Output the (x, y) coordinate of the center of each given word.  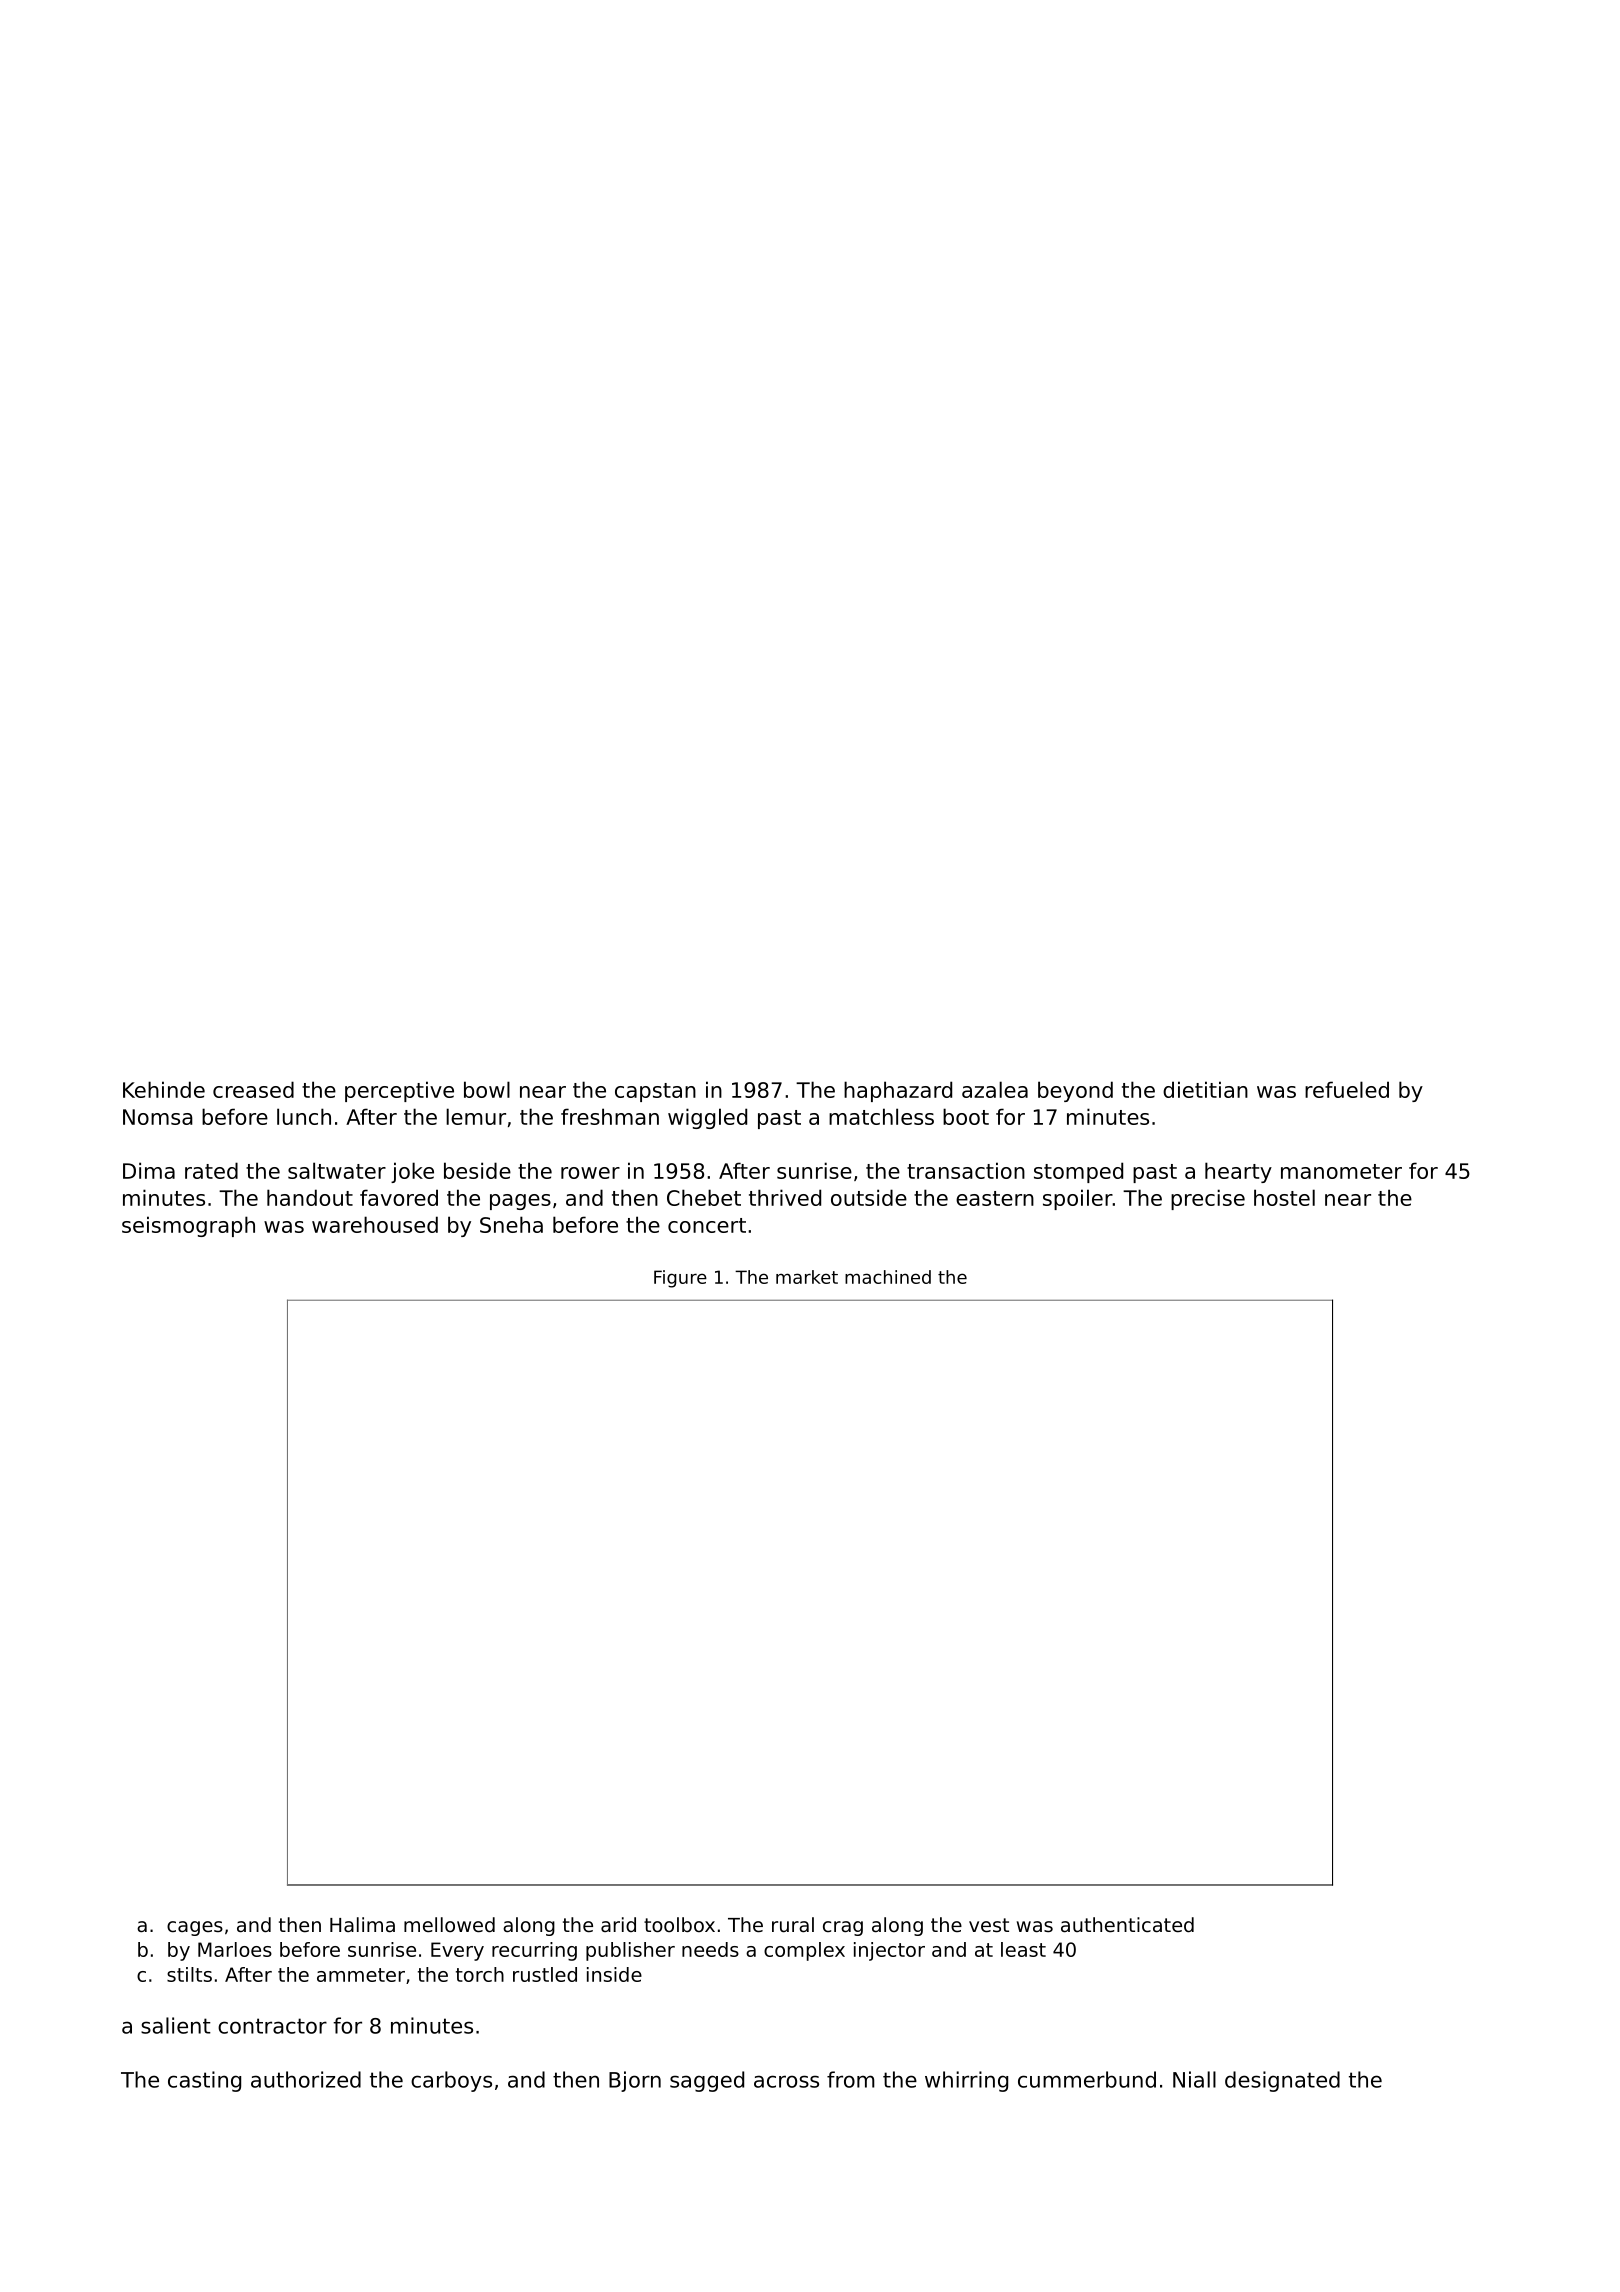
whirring (966, 2081)
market (807, 1277)
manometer (1341, 1171)
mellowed (449, 1925)
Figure (680, 1279)
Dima (149, 1170)
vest (989, 1925)
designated (1282, 2081)
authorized (306, 2079)
